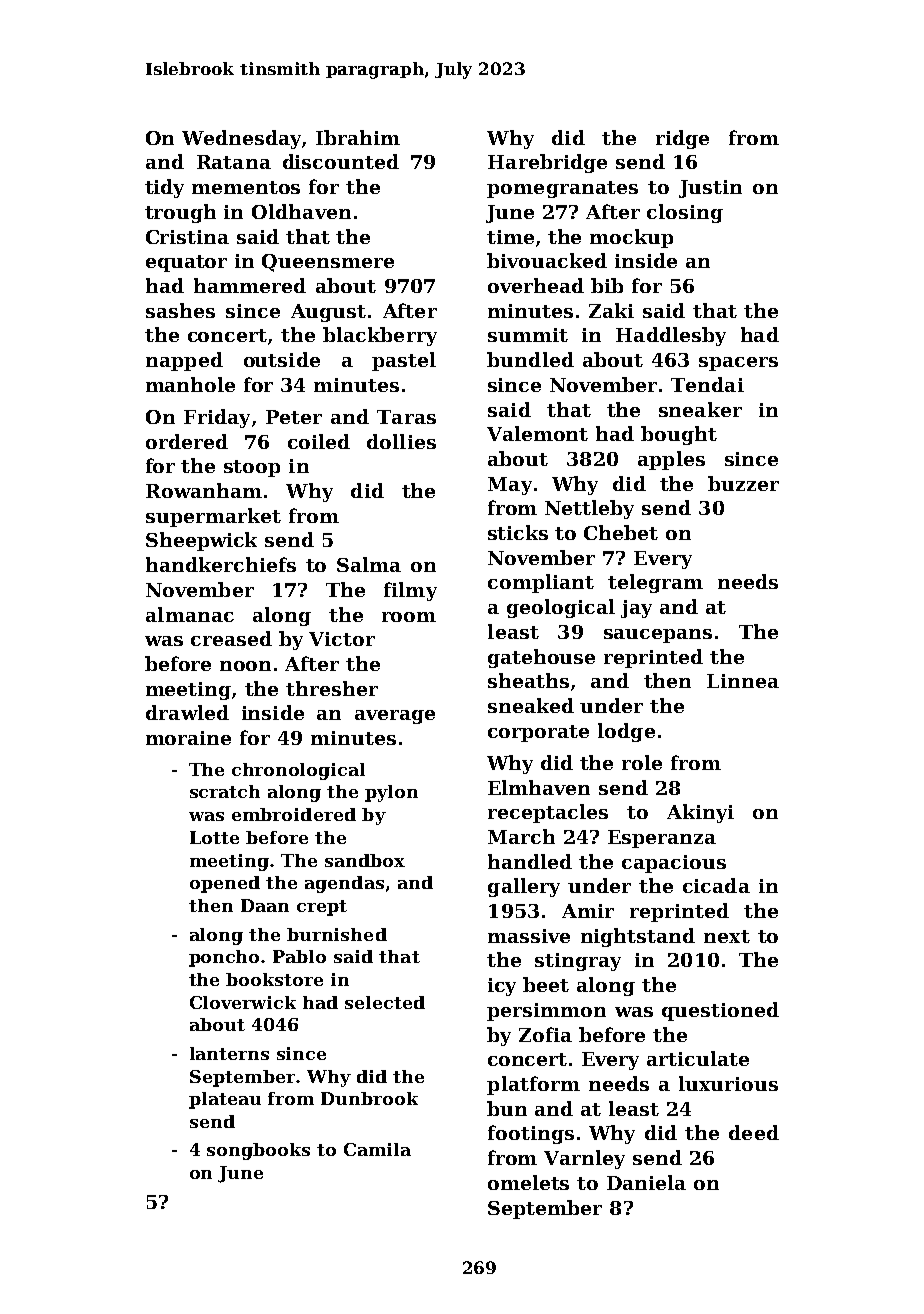 This screenshot has width=924, height=1314. What do you see at coordinates (241, 139) in the screenshot?
I see `Wednesday` at bounding box center [241, 139].
